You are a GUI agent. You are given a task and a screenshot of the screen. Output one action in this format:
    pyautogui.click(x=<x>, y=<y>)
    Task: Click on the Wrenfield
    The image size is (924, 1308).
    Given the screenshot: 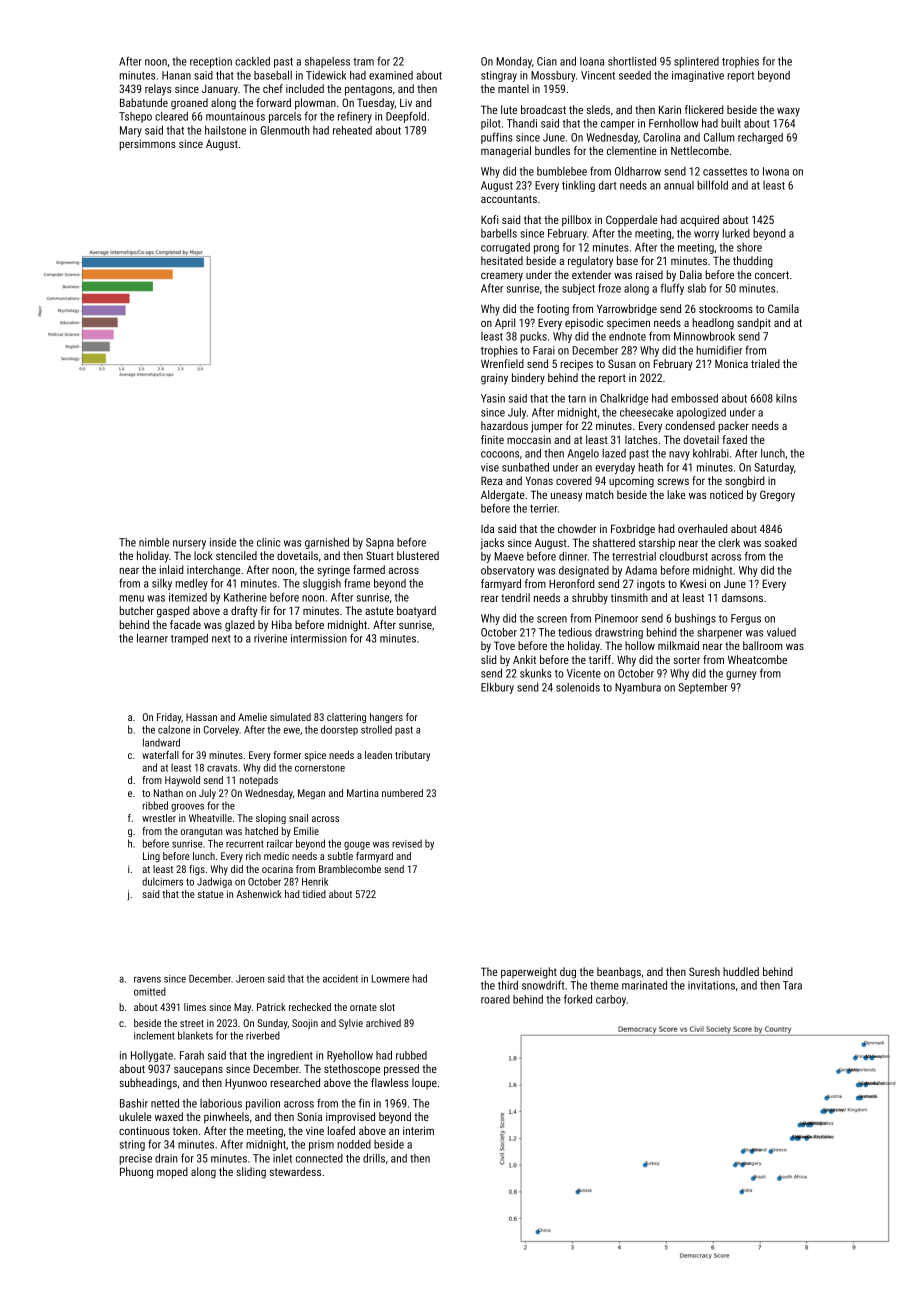 What is the action you would take?
    pyautogui.click(x=502, y=363)
